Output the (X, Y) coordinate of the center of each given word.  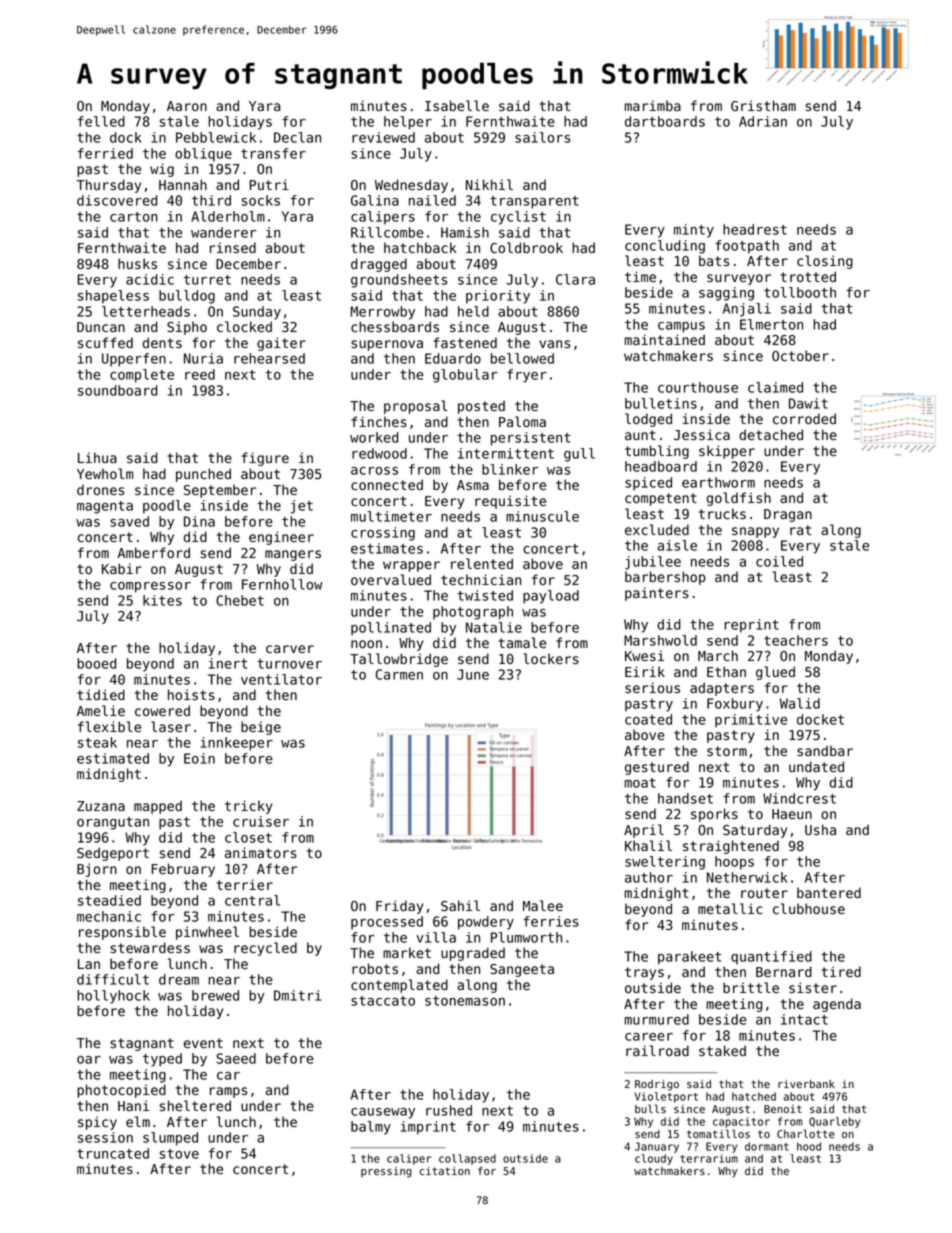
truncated (113, 1153)
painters (657, 594)
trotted (808, 276)
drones (100, 489)
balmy (371, 1128)
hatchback (420, 247)
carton (134, 217)
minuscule (542, 516)
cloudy (654, 1159)
